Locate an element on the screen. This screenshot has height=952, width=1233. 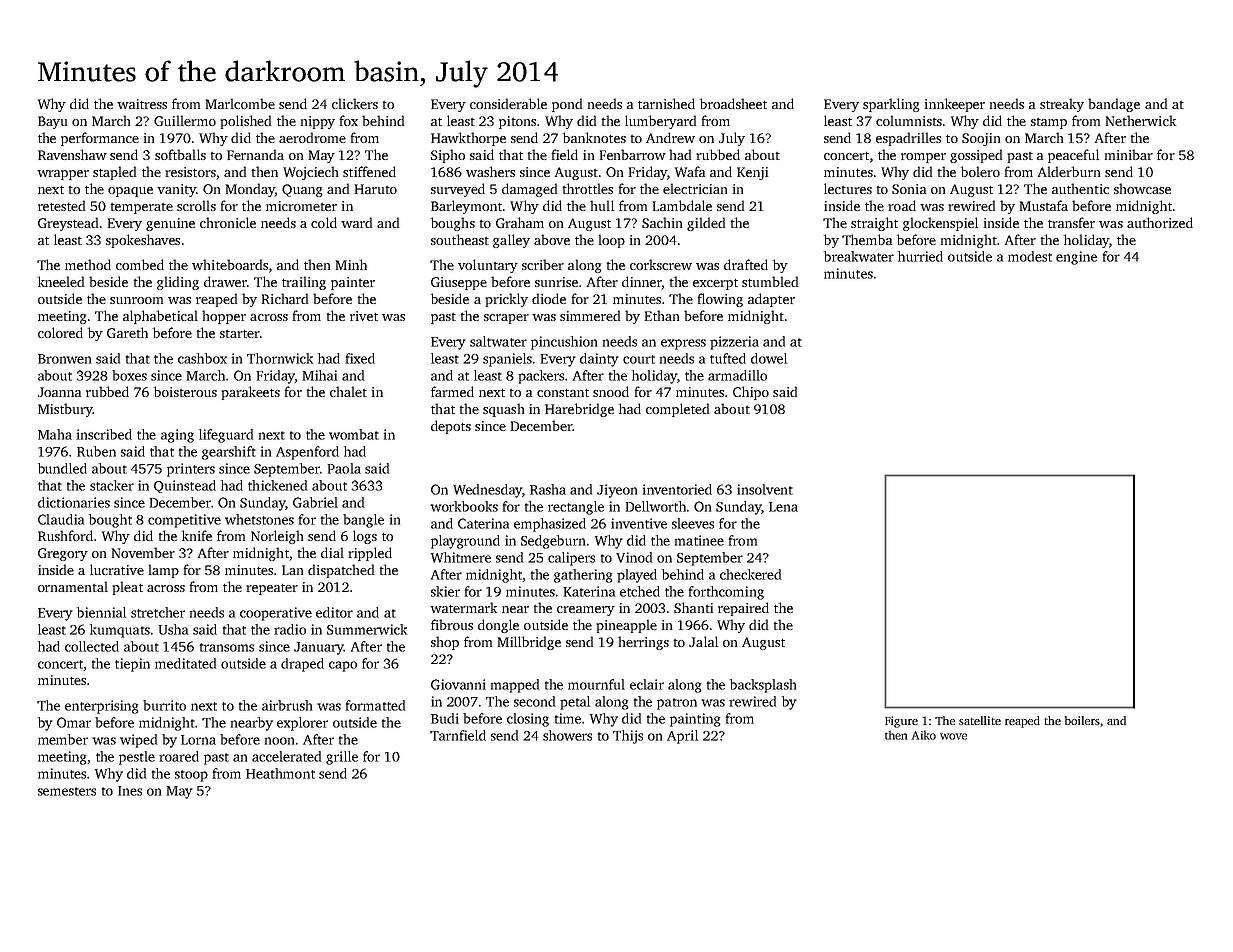
inventoried is located at coordinates (677, 489).
